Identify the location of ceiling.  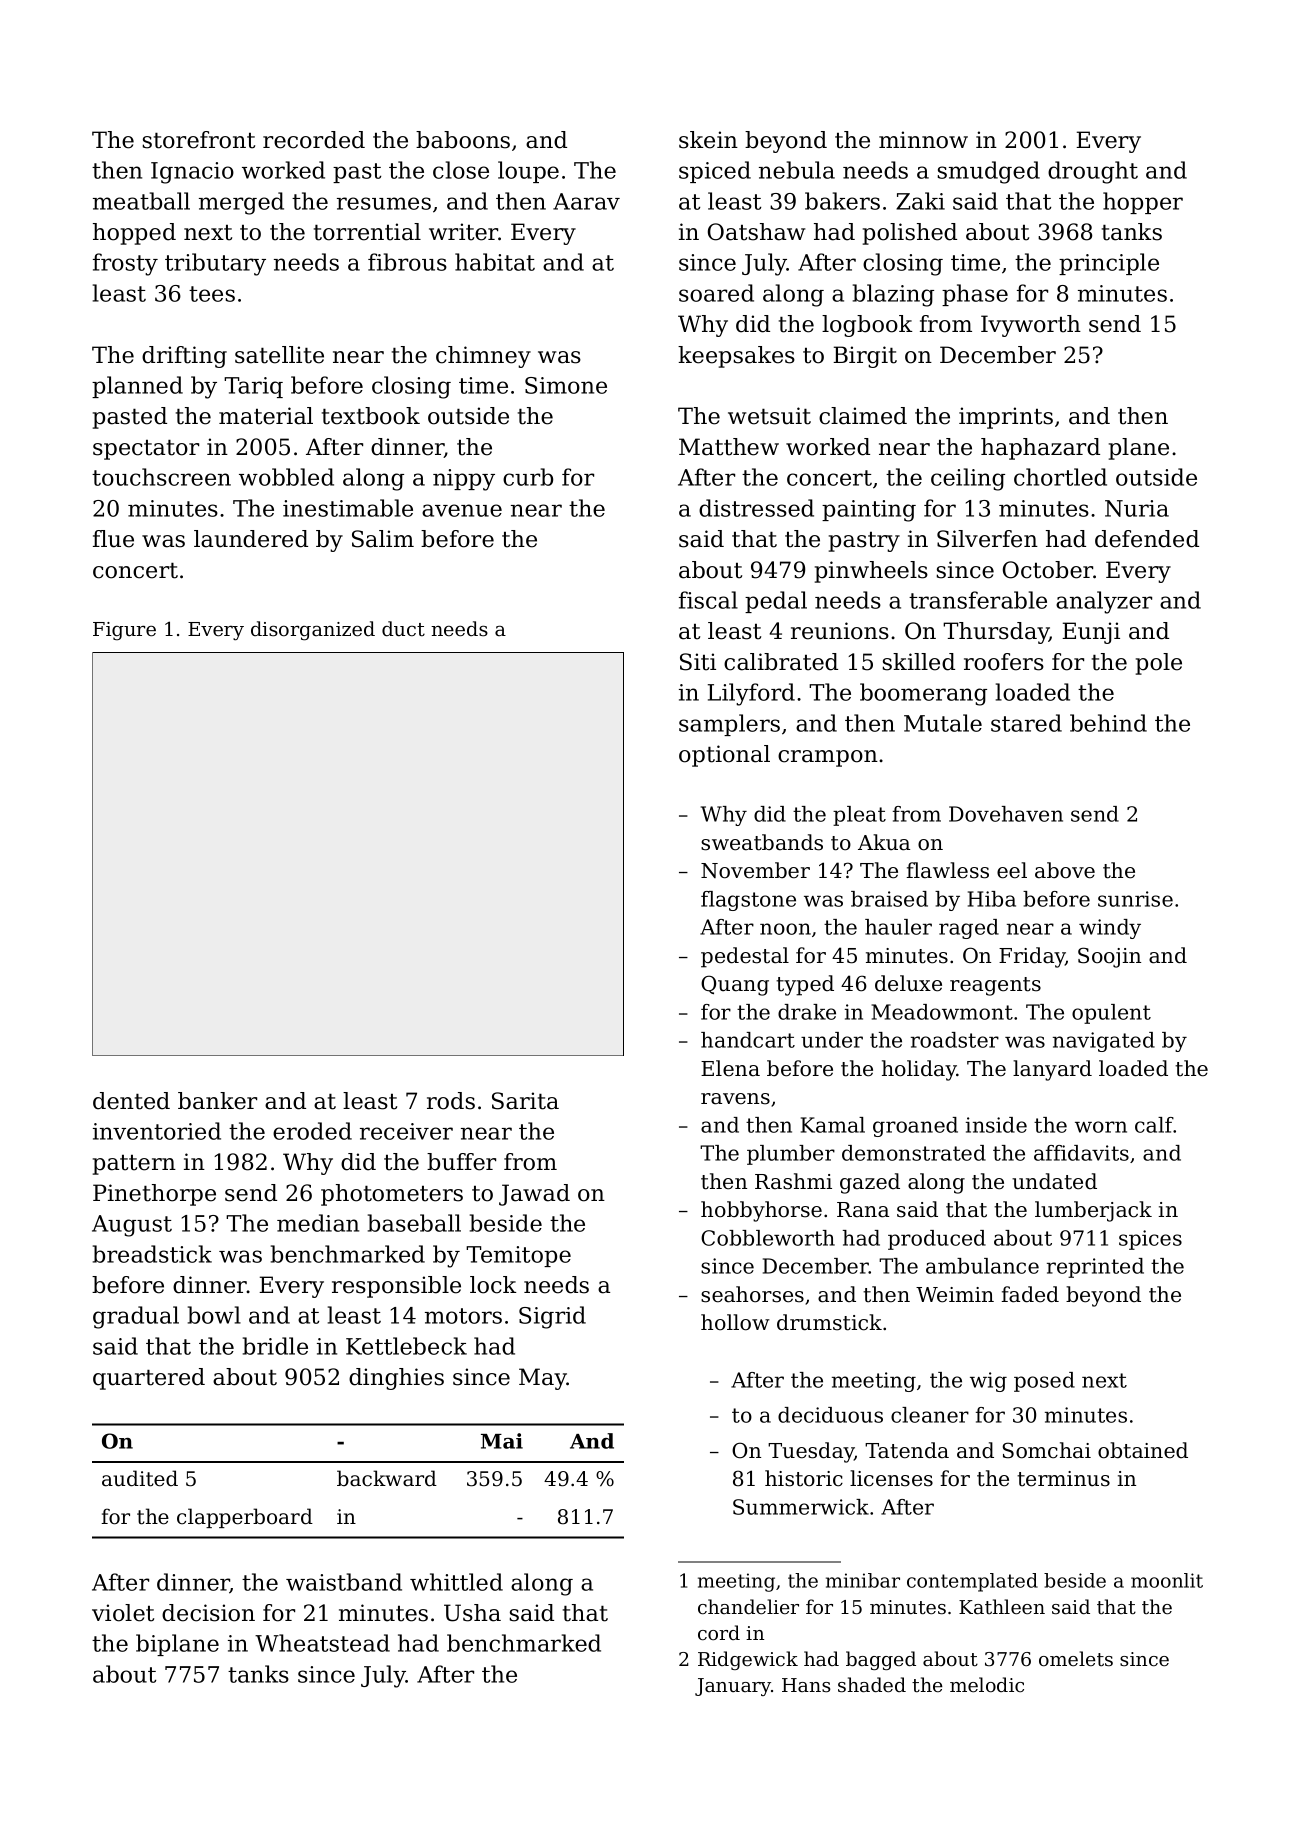
(968, 479).
